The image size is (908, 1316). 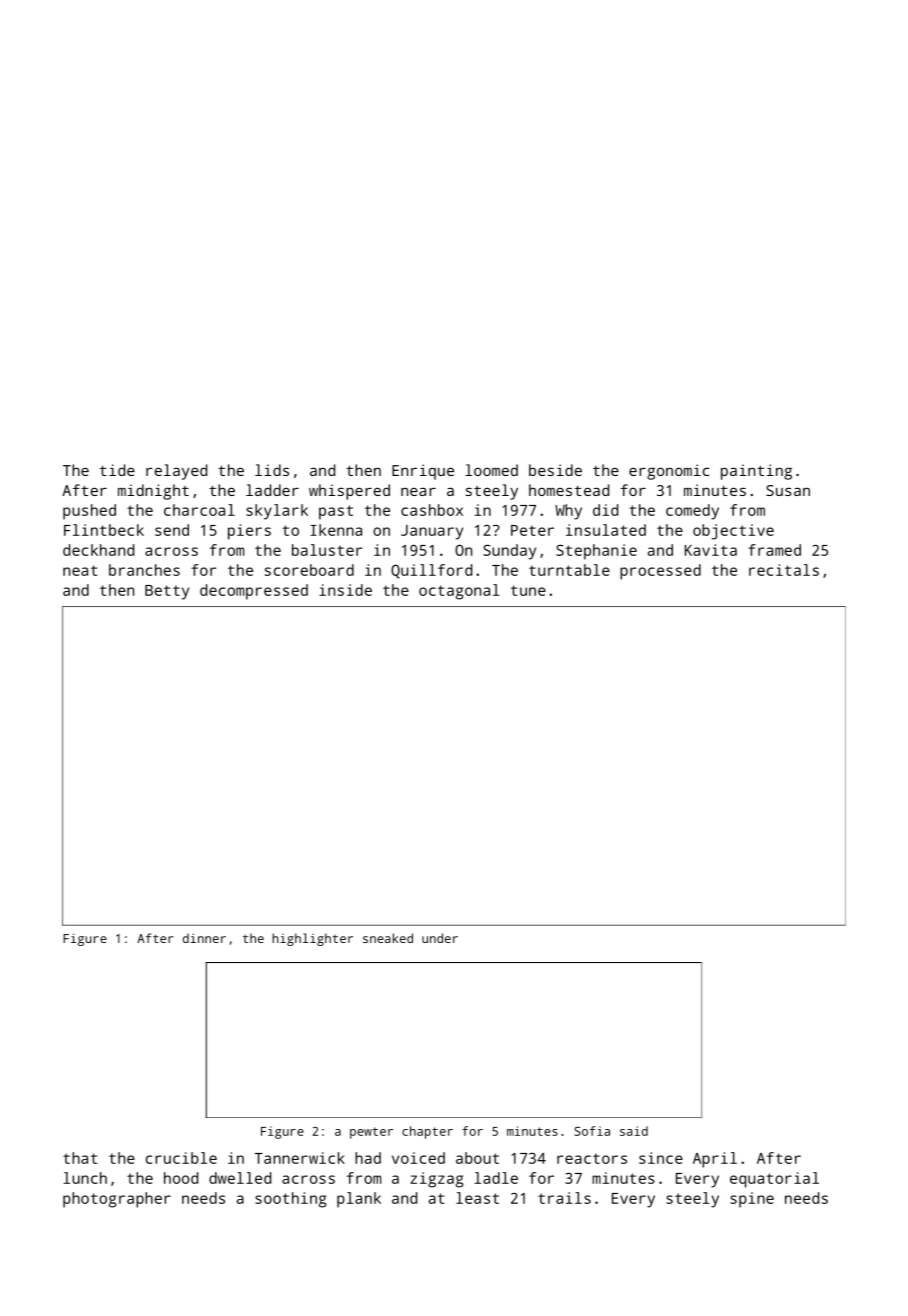 I want to click on sneaked, so click(x=388, y=938).
